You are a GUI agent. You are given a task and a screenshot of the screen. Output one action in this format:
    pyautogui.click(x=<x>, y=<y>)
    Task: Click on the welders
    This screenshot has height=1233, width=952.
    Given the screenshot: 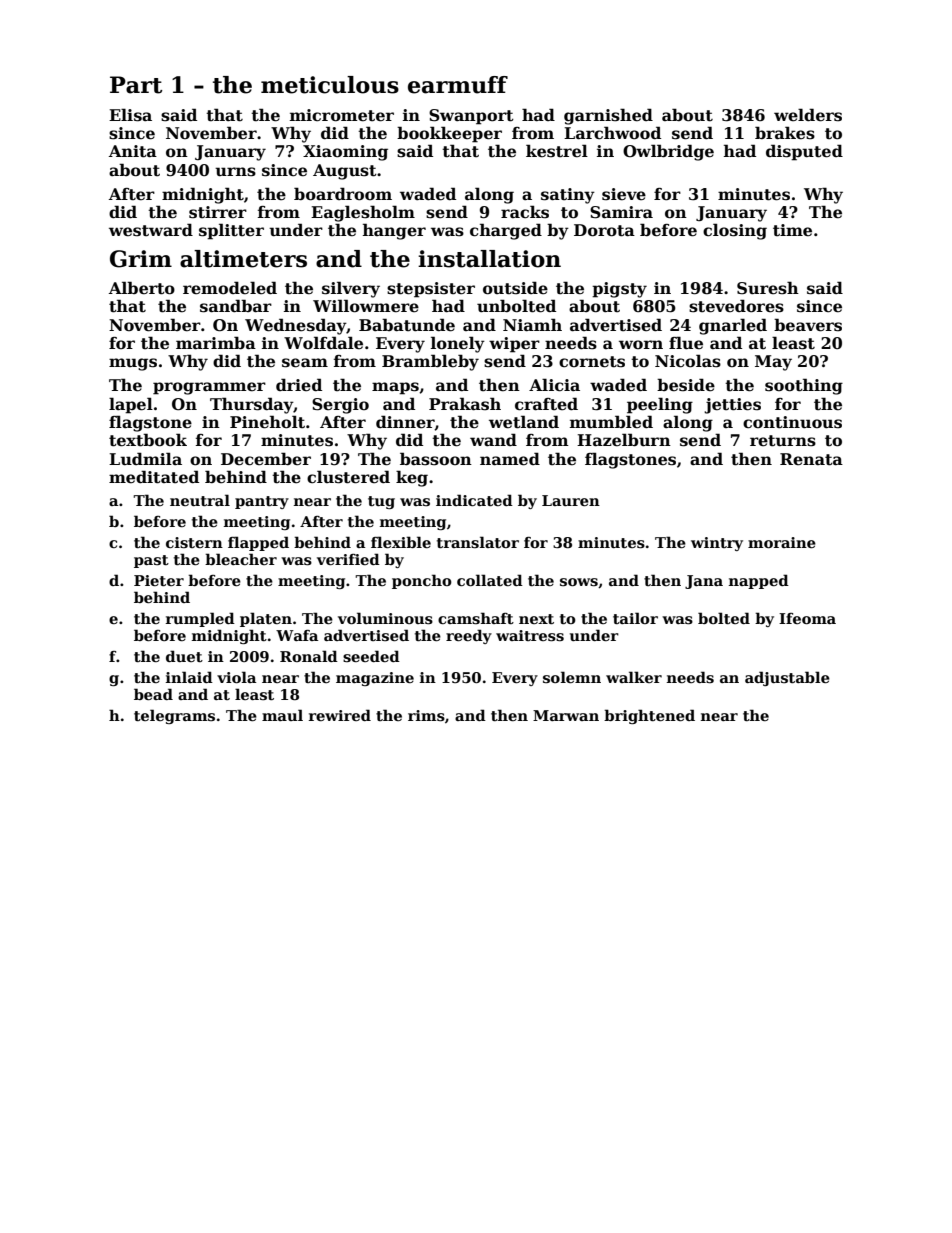 What is the action you would take?
    pyautogui.click(x=808, y=115)
